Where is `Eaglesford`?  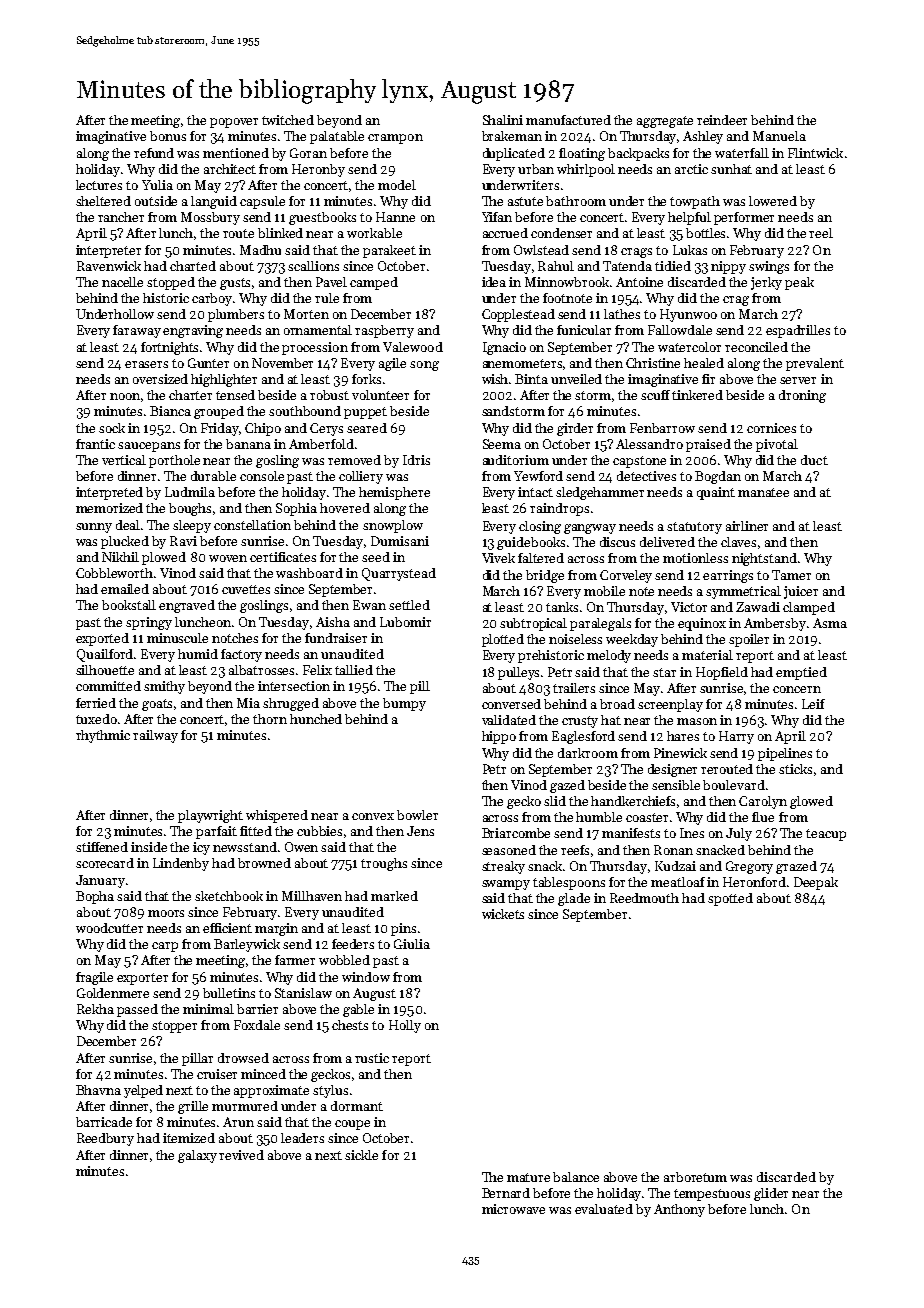
Eaglesford is located at coordinates (583, 737).
